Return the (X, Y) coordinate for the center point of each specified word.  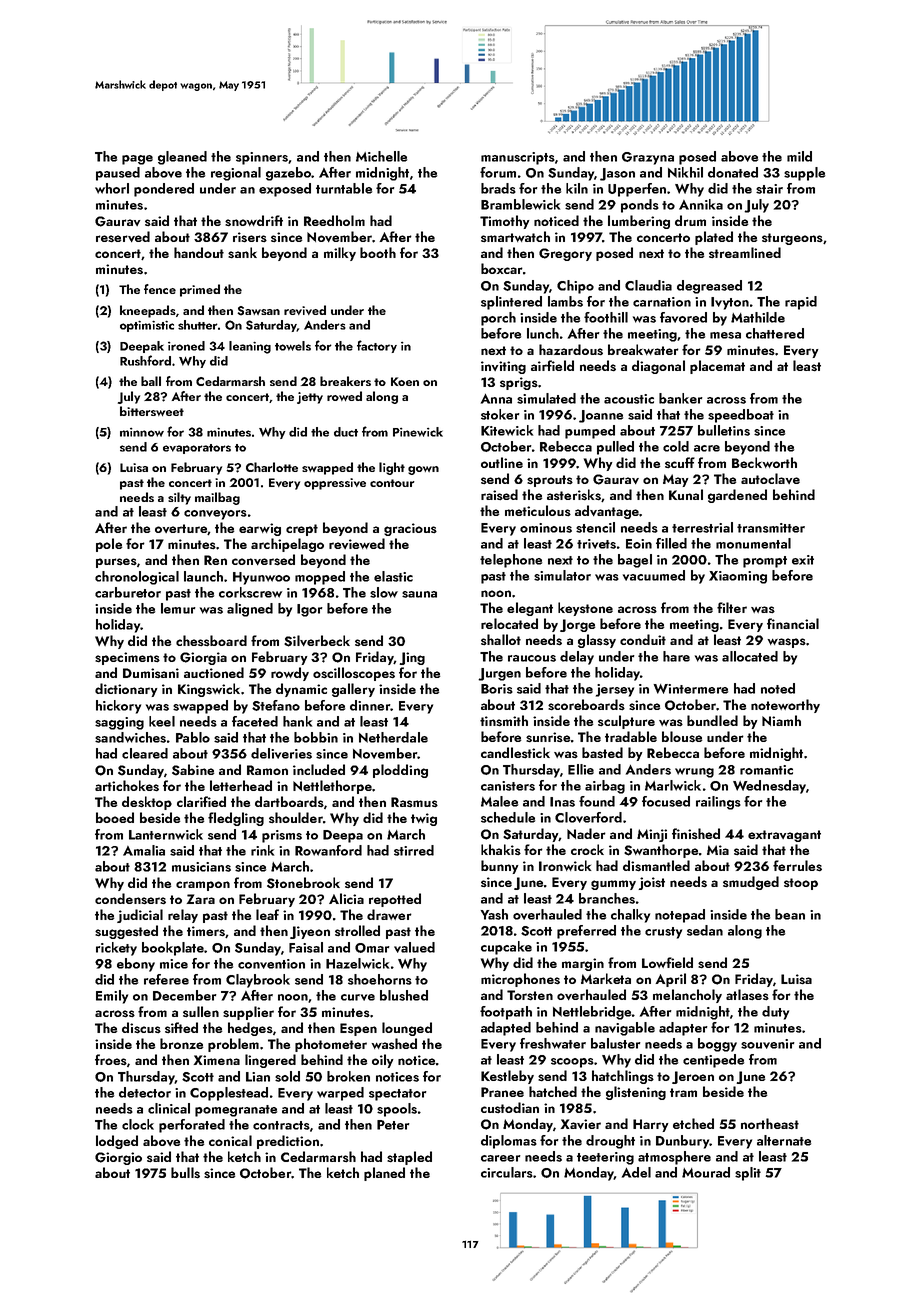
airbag (605, 787)
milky (340, 254)
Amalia (144, 850)
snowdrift (254, 221)
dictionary (126, 690)
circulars (507, 1172)
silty (179, 498)
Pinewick (418, 432)
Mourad (706, 1172)
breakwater (643, 349)
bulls (185, 1173)
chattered (775, 333)
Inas (562, 802)
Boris (497, 689)
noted (778, 688)
